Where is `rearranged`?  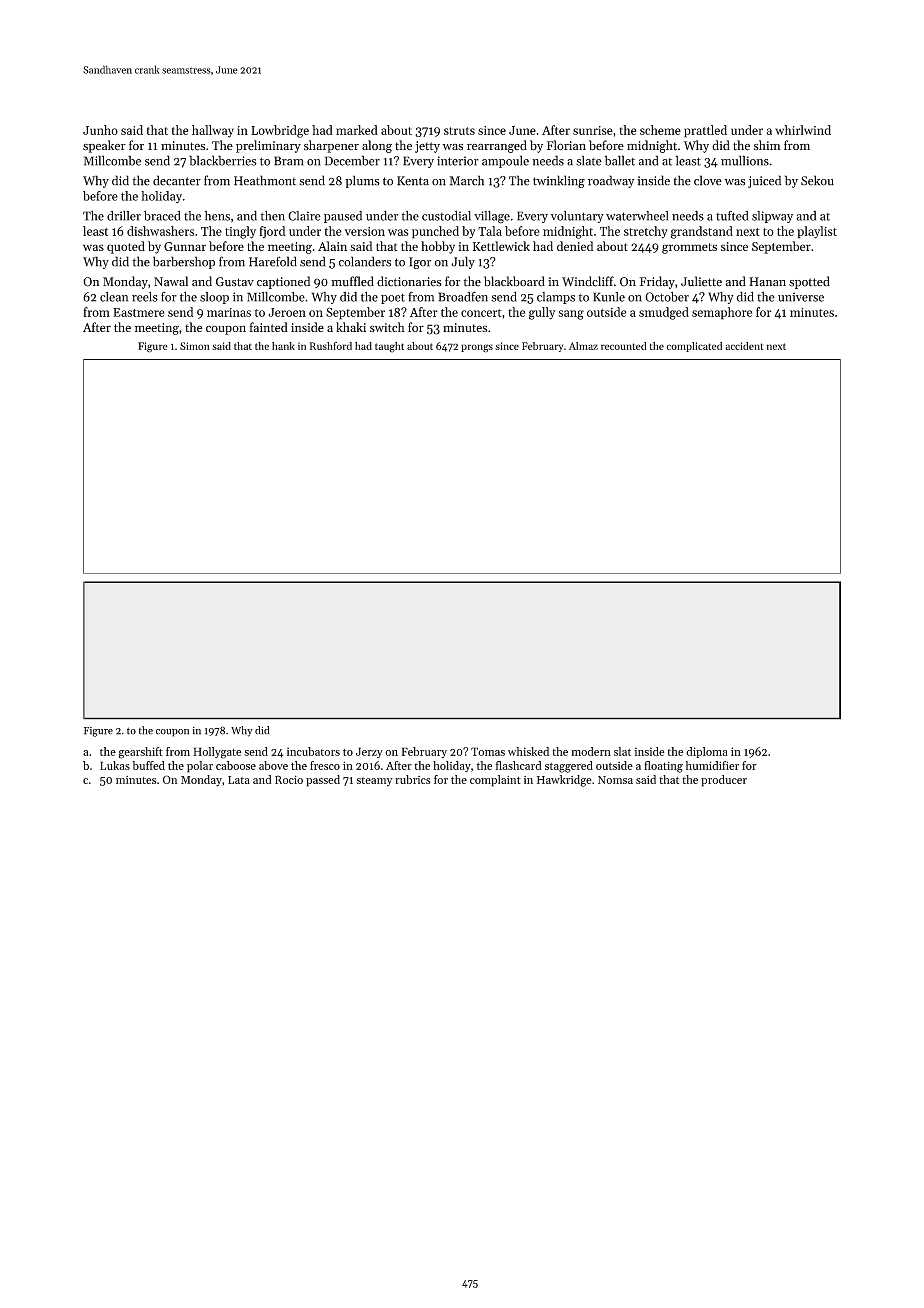 rearranged is located at coordinates (497, 146).
